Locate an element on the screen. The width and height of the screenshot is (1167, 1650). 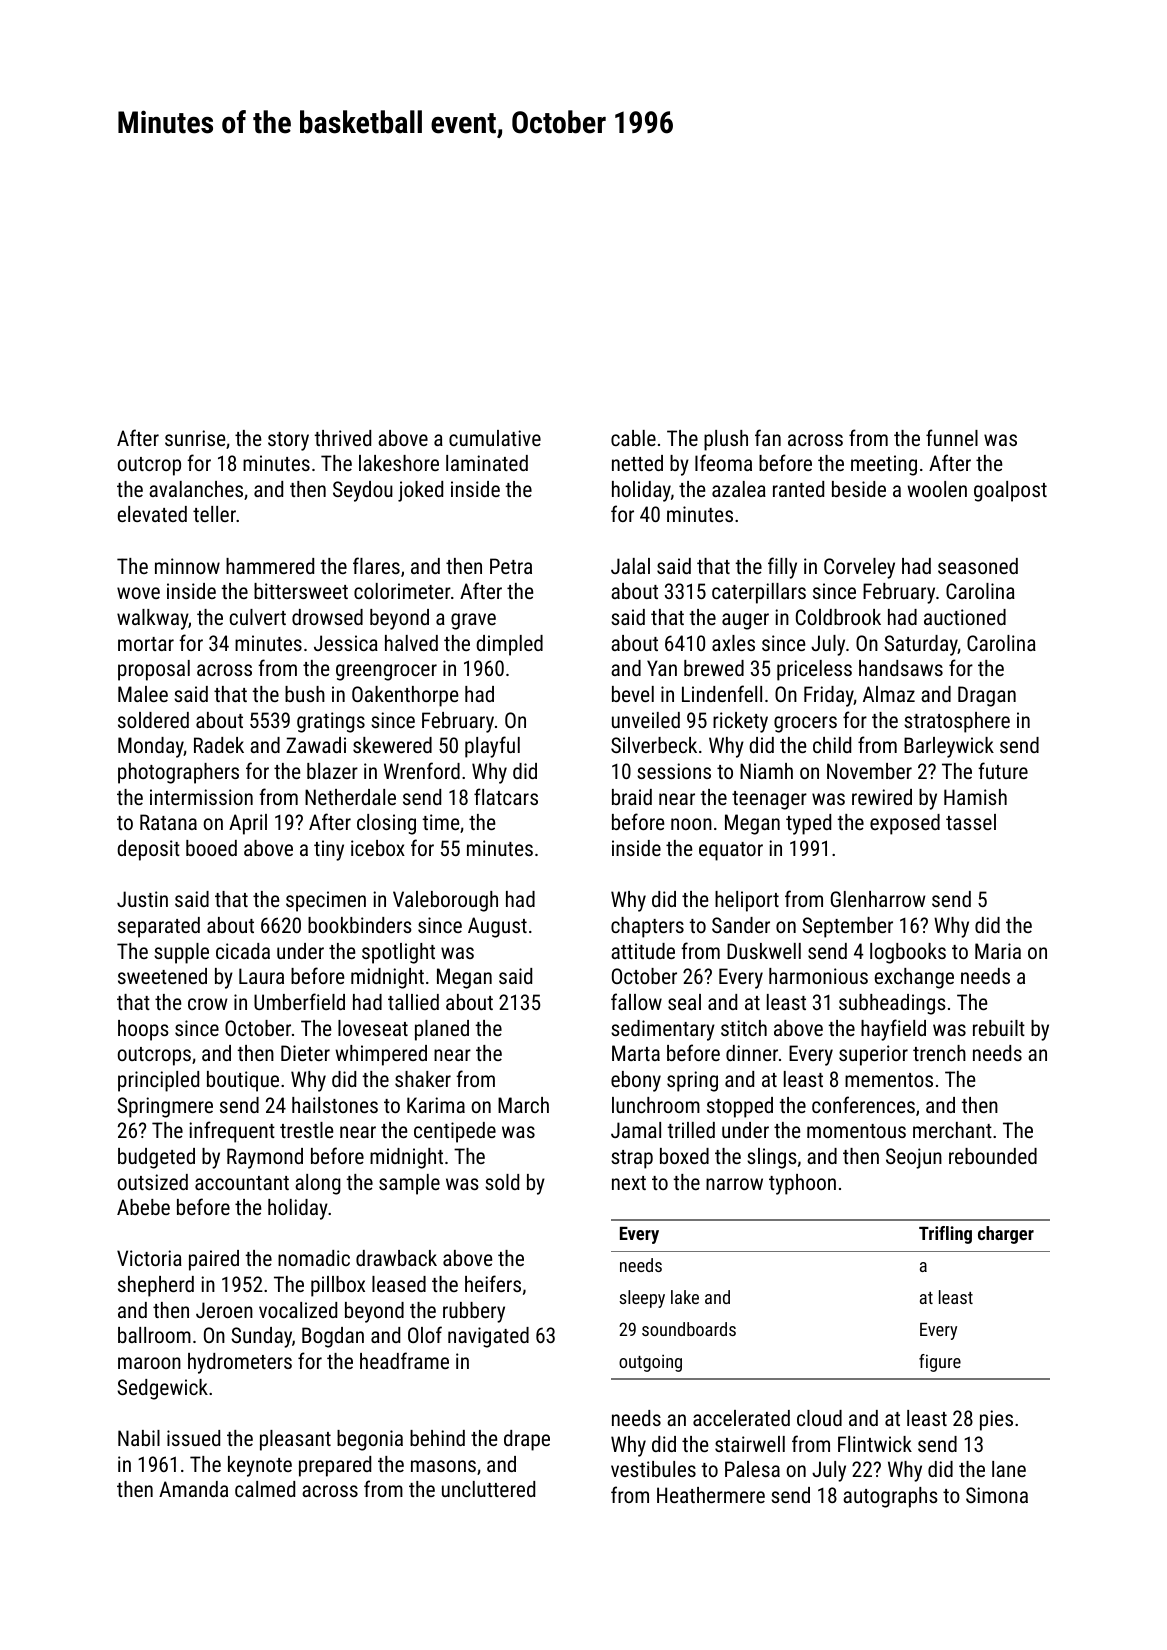
Sander is located at coordinates (741, 925).
